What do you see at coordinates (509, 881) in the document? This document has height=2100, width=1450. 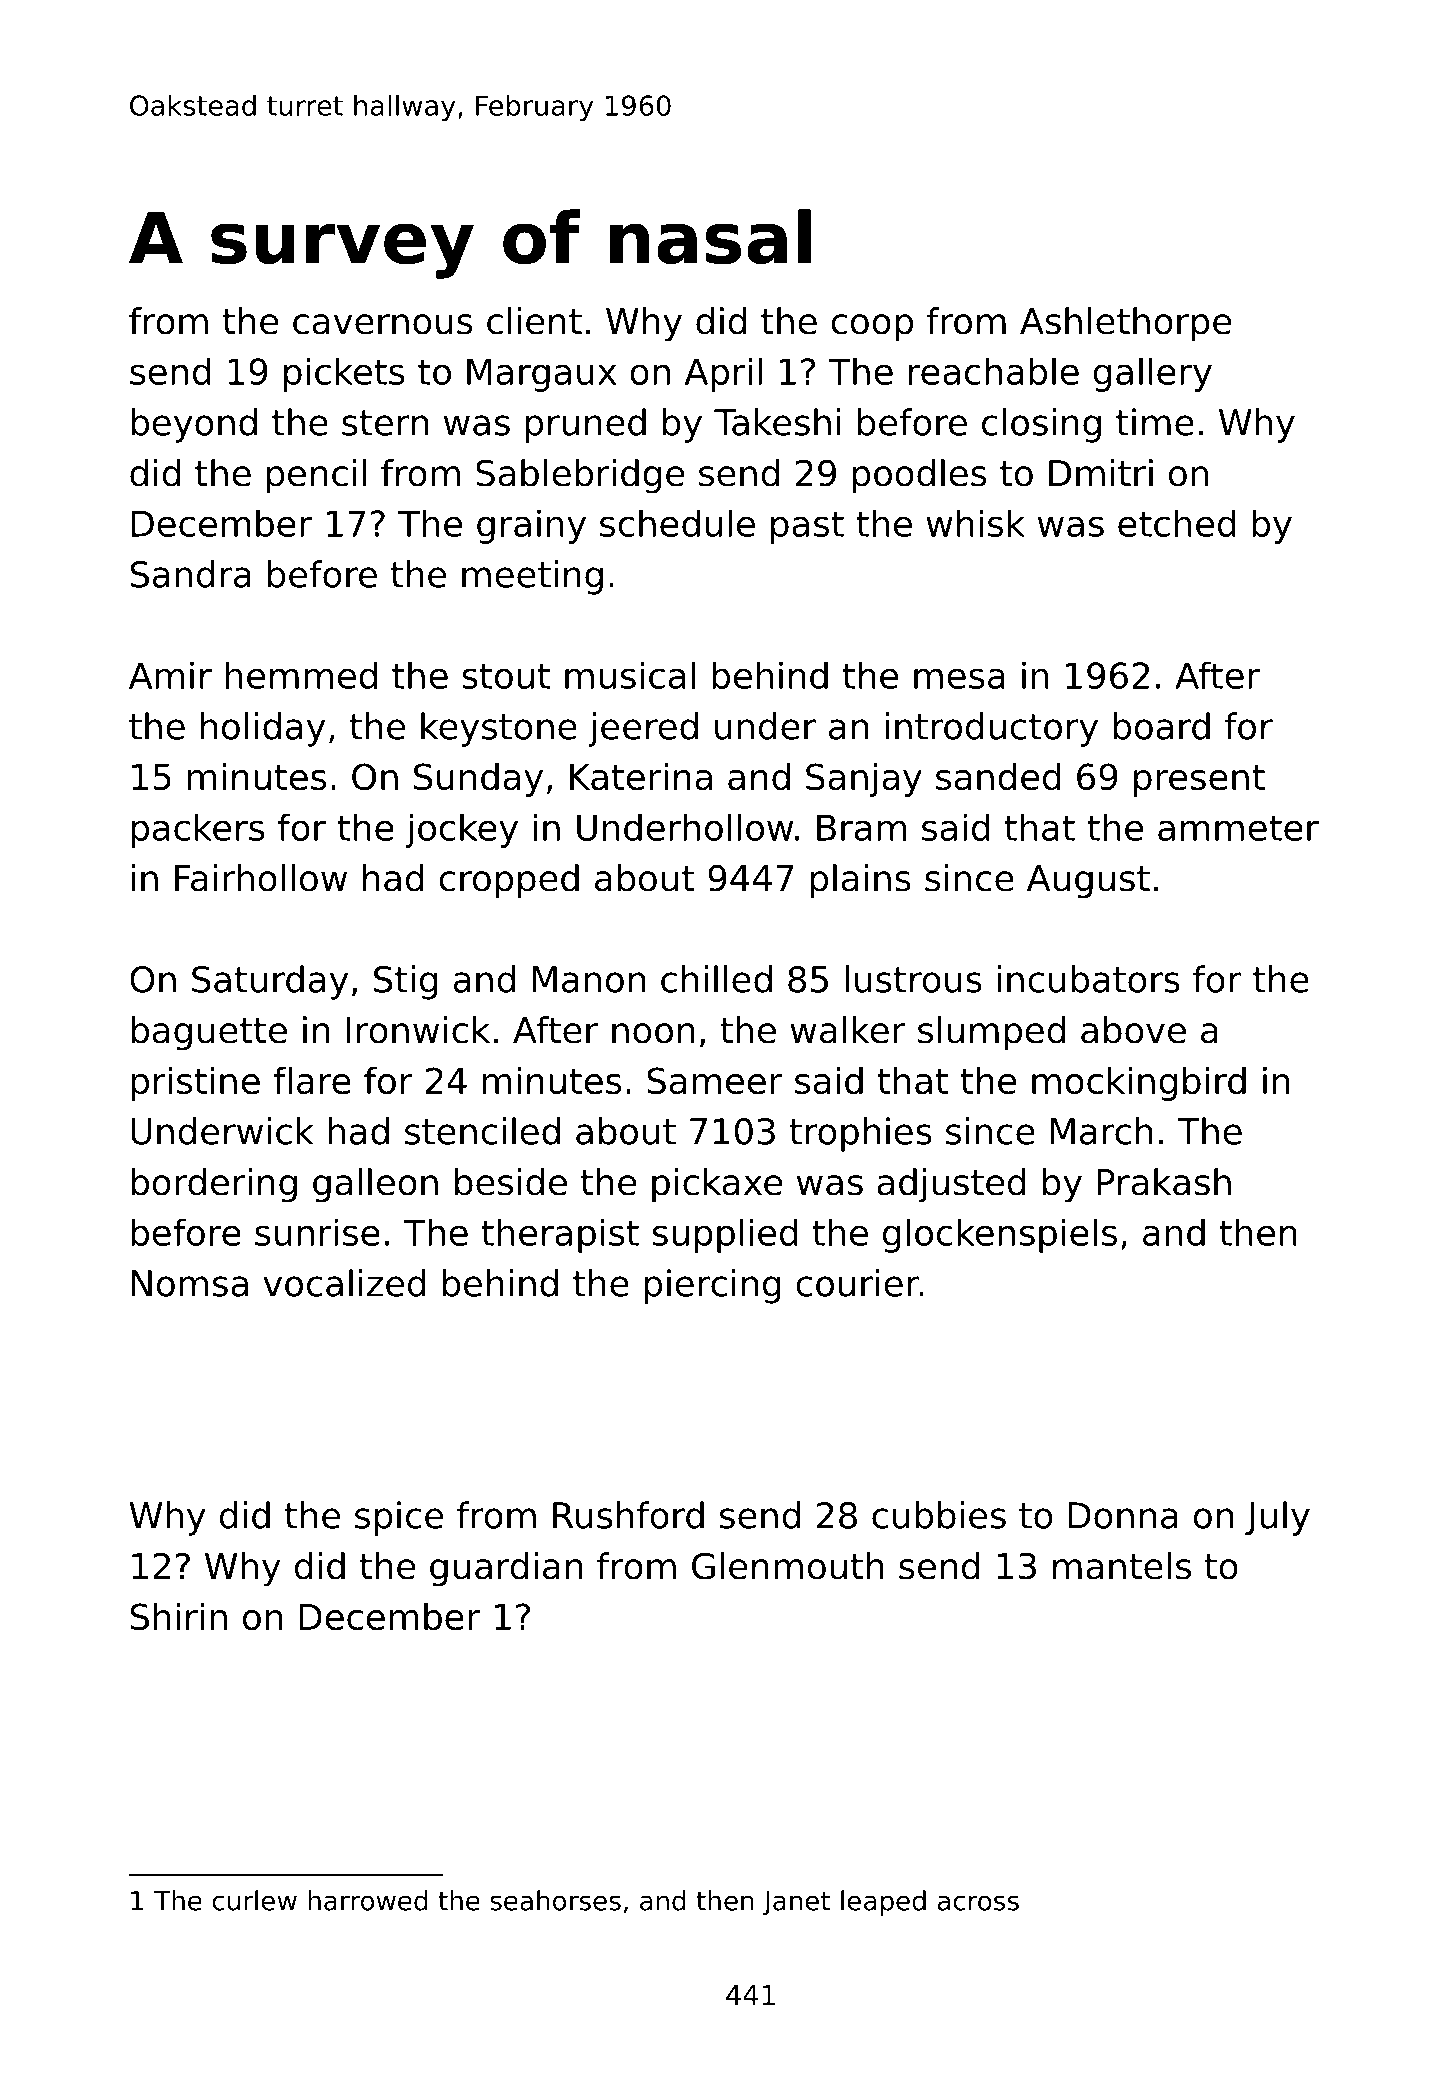 I see `cropped` at bounding box center [509, 881].
